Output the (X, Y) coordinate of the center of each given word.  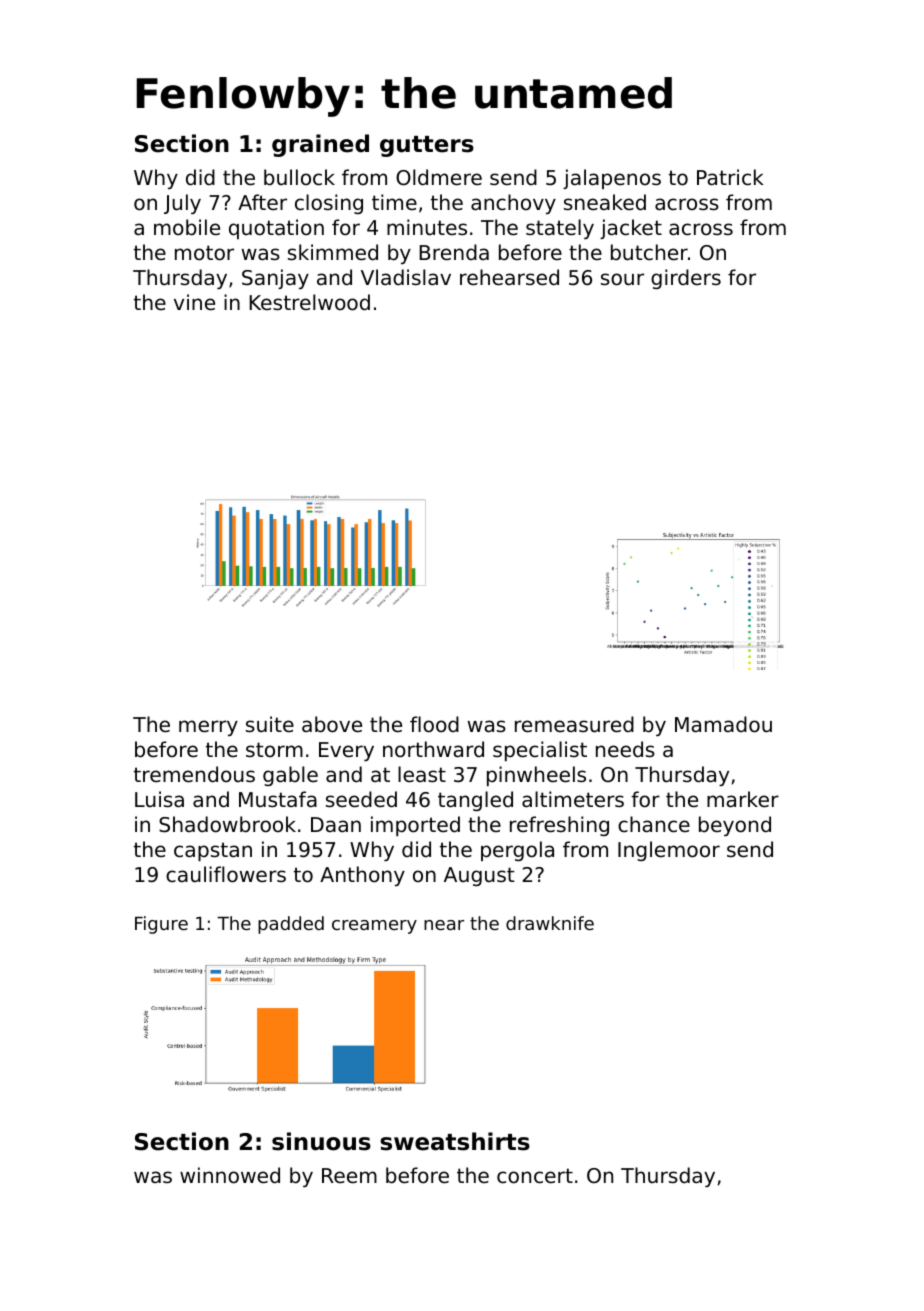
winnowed (230, 1175)
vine (194, 302)
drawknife (550, 923)
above (332, 724)
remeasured (574, 724)
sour (622, 279)
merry (208, 728)
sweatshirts (455, 1141)
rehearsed (509, 277)
